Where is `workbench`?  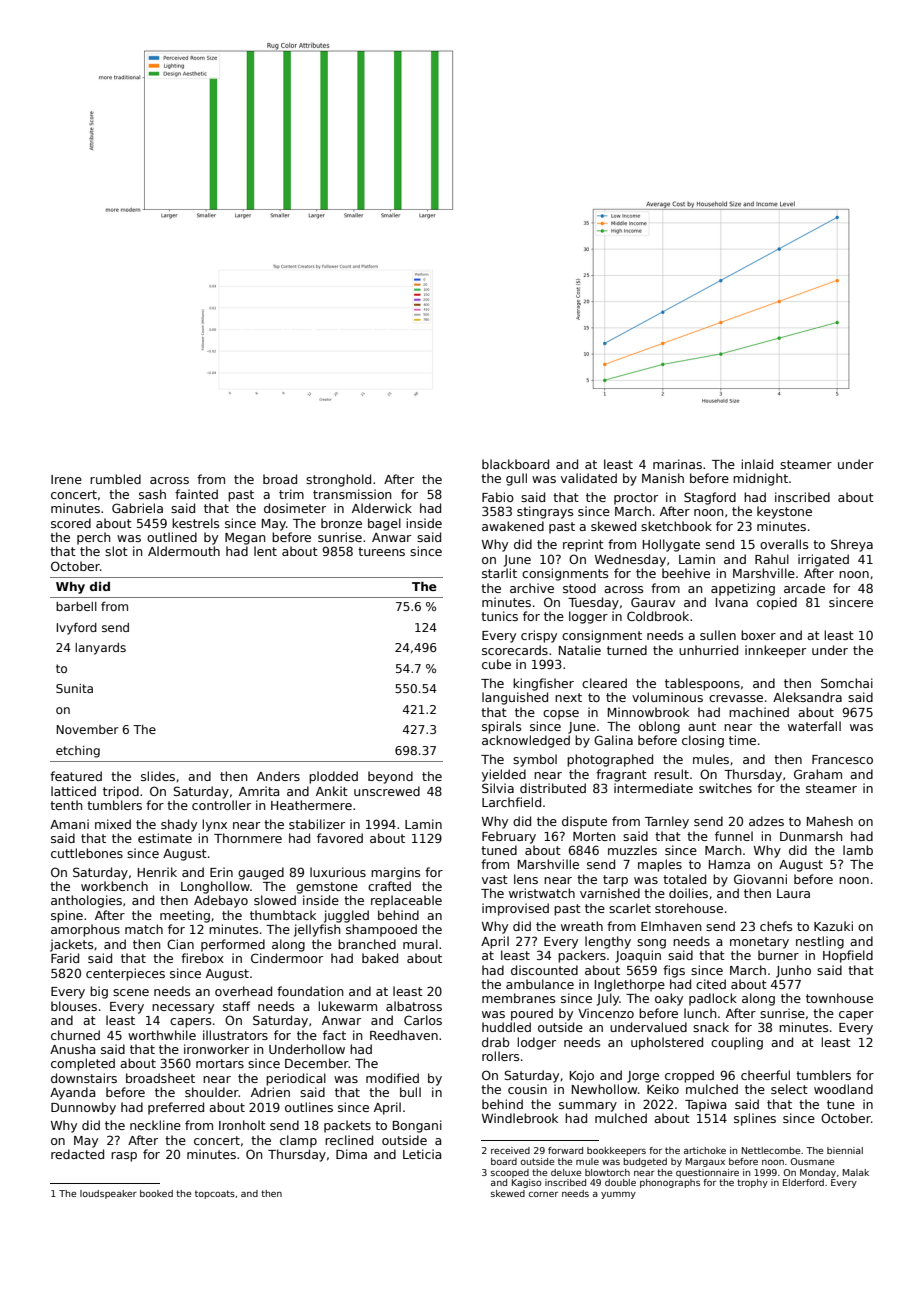
workbench is located at coordinates (114, 886).
